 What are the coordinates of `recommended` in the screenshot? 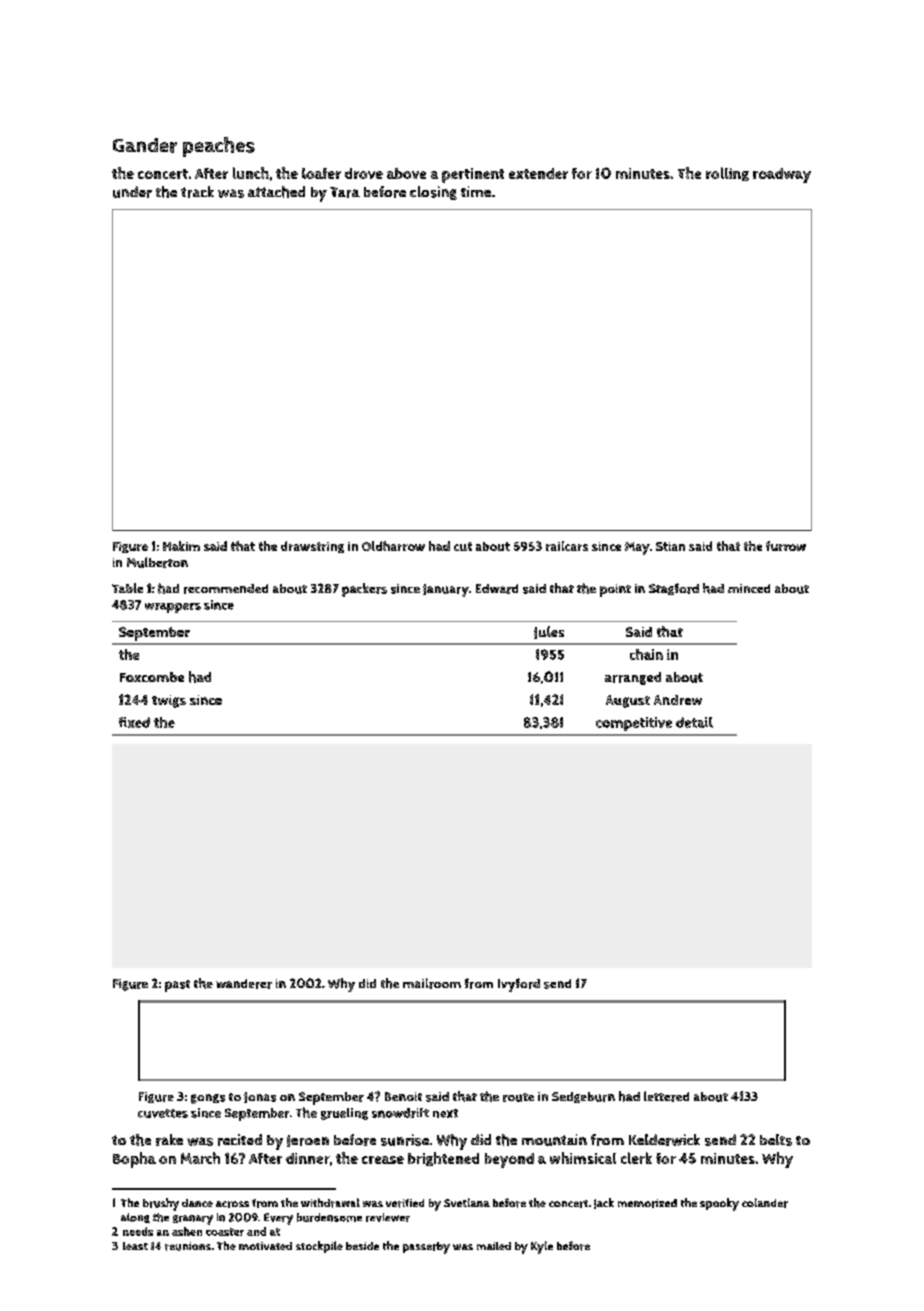 It's located at (226, 589).
